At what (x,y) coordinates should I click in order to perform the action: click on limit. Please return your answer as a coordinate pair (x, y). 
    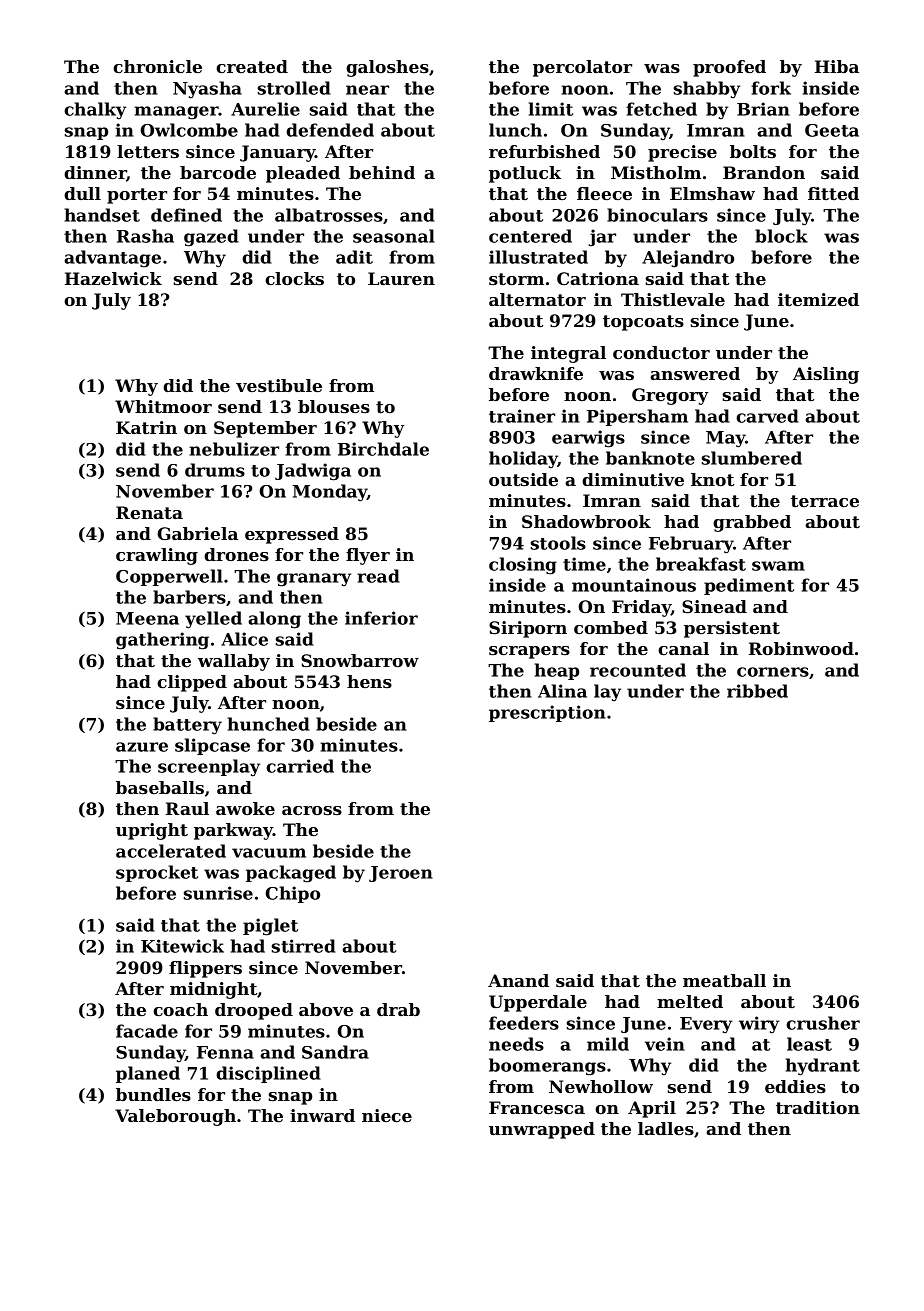
    Looking at the image, I should click on (551, 109).
